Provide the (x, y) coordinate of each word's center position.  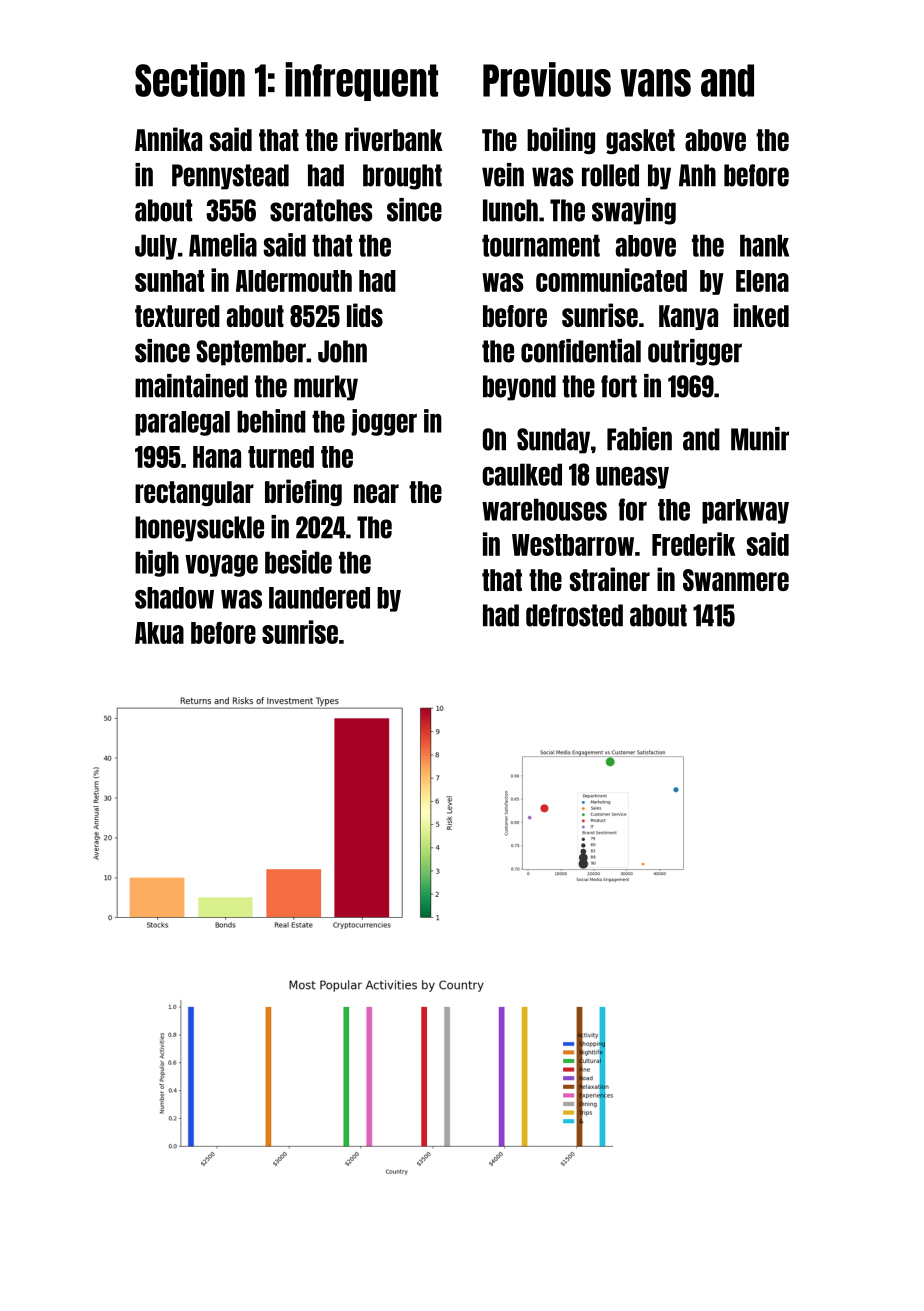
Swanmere (736, 580)
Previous (547, 79)
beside (298, 562)
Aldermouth (294, 281)
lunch (510, 210)
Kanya (688, 317)
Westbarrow (573, 545)
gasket (640, 141)
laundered (319, 598)
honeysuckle (199, 529)
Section (190, 79)
